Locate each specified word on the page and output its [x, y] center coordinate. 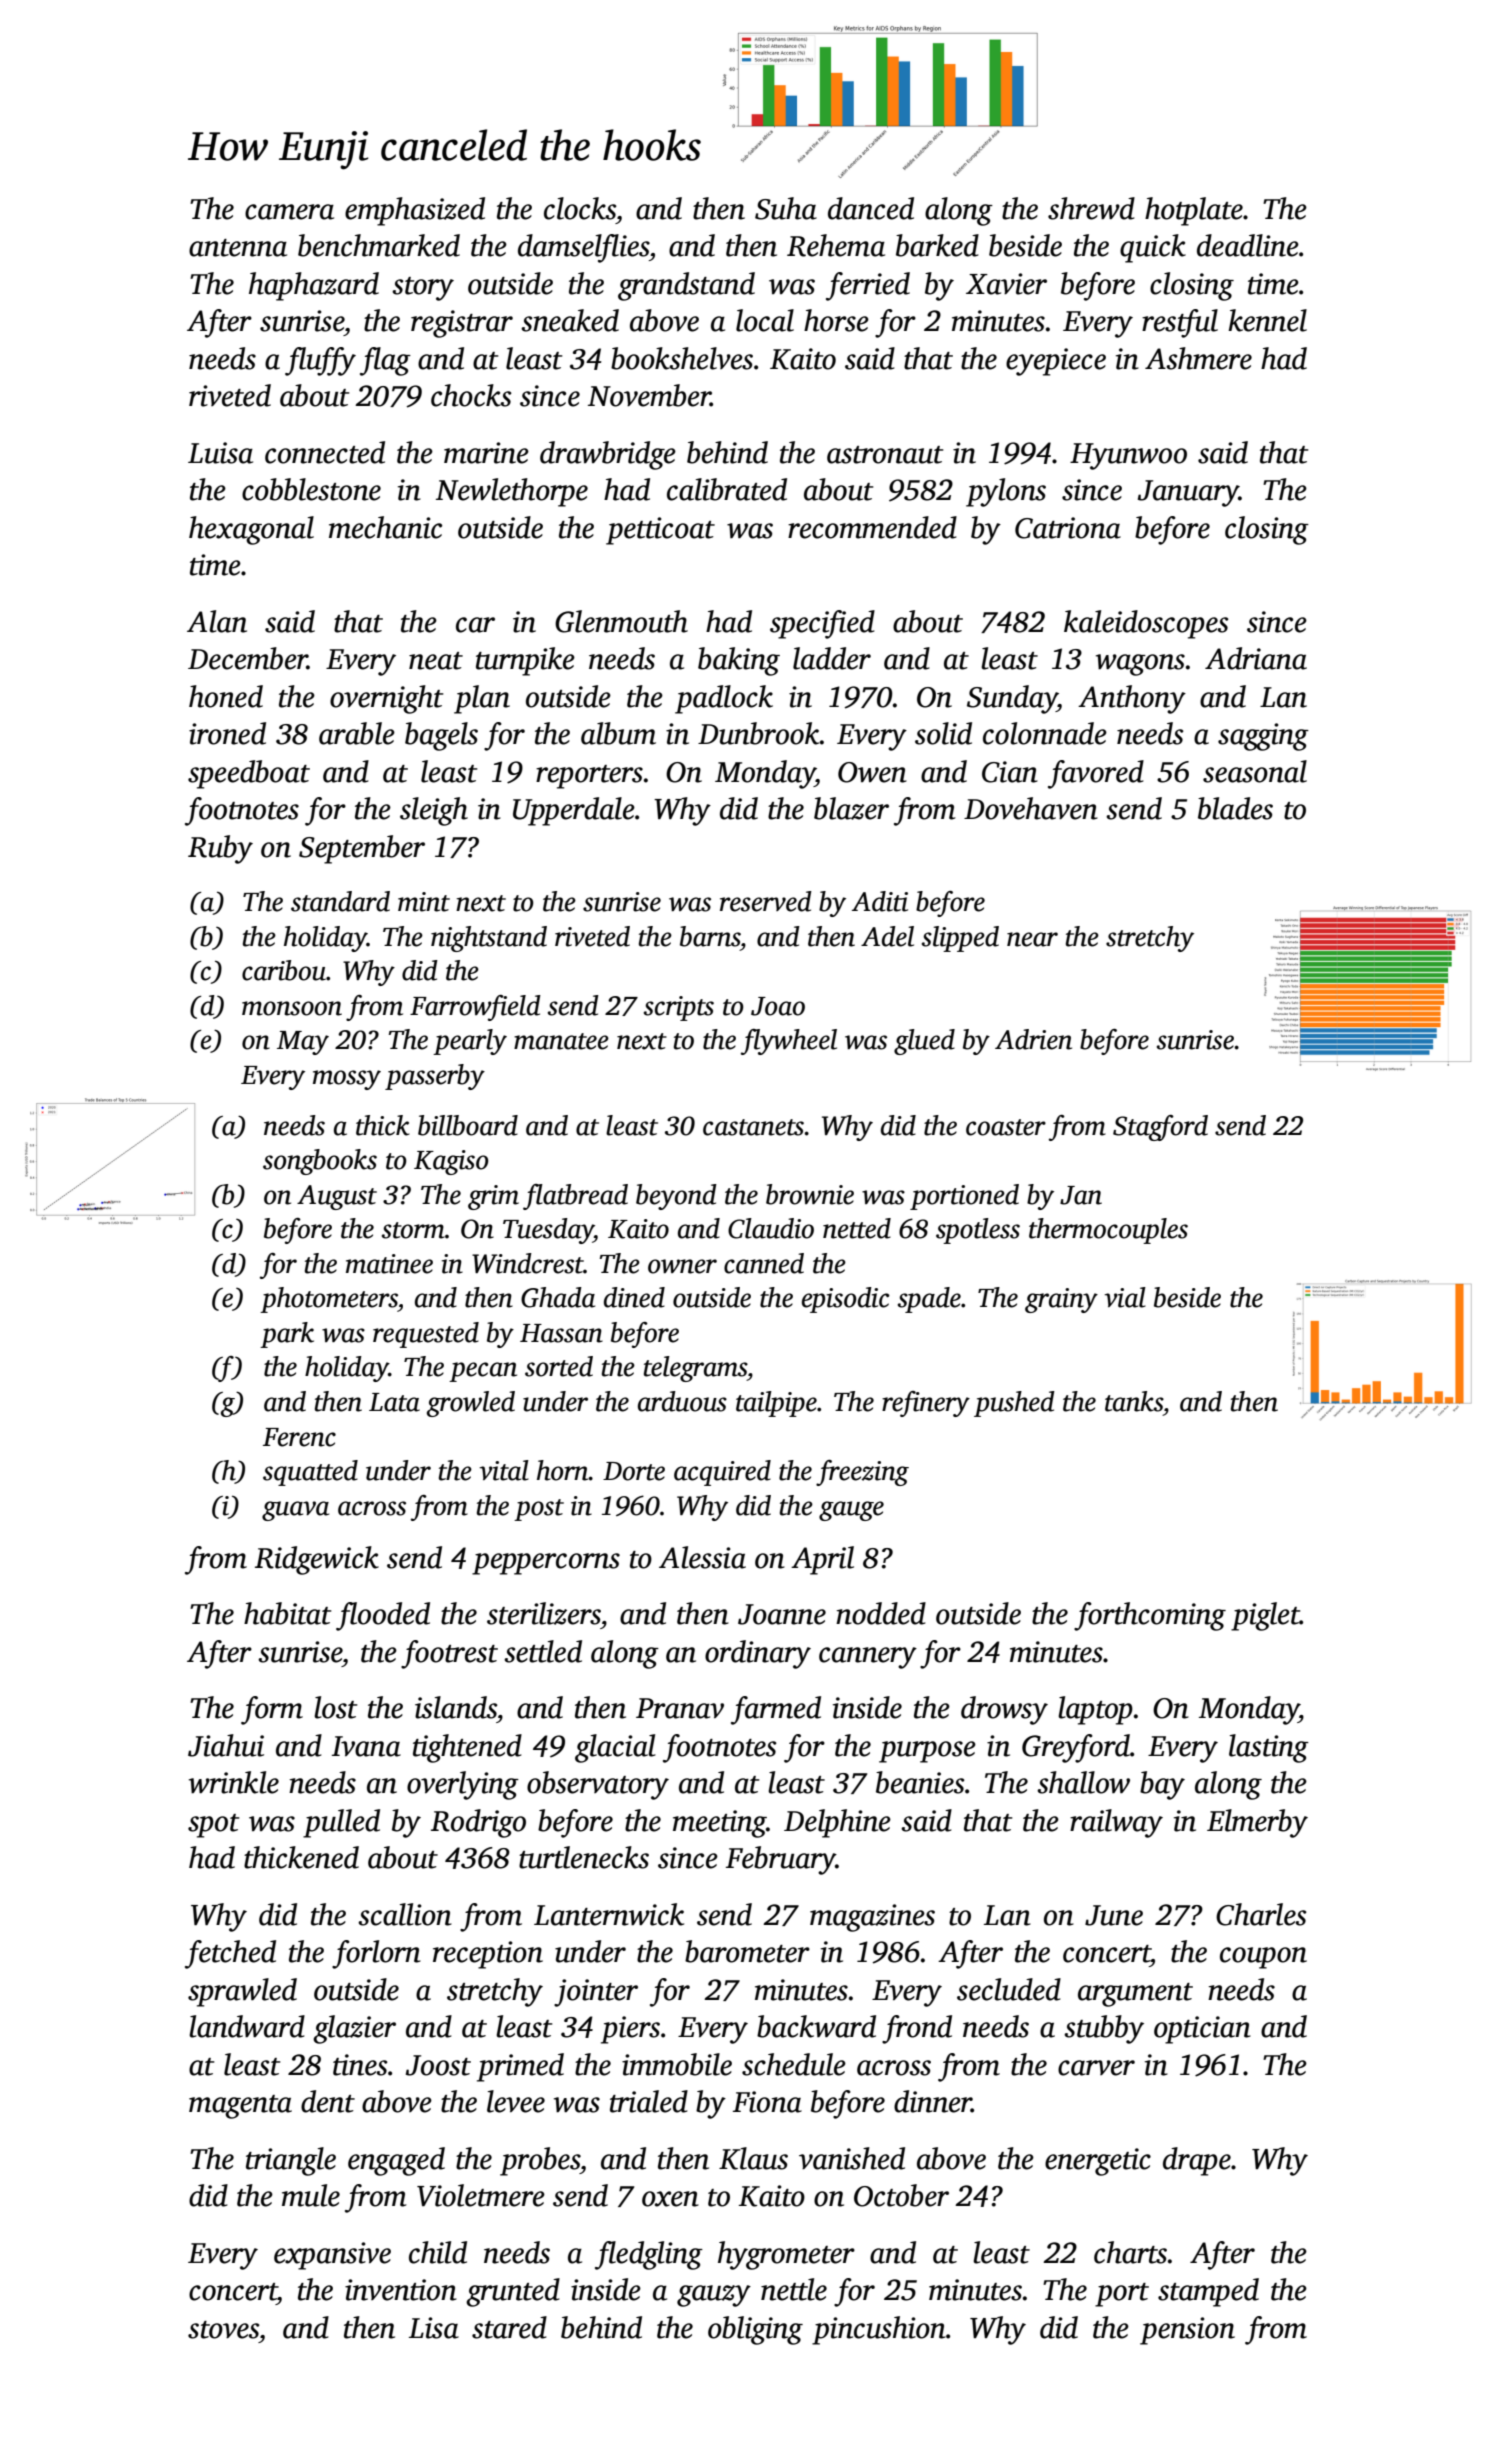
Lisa [434, 2328]
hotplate [1194, 211]
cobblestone [311, 489]
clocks [580, 208]
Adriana [1256, 658]
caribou [284, 970]
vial [1125, 1297]
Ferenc [299, 1437]
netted [857, 1228]
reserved [766, 901]
